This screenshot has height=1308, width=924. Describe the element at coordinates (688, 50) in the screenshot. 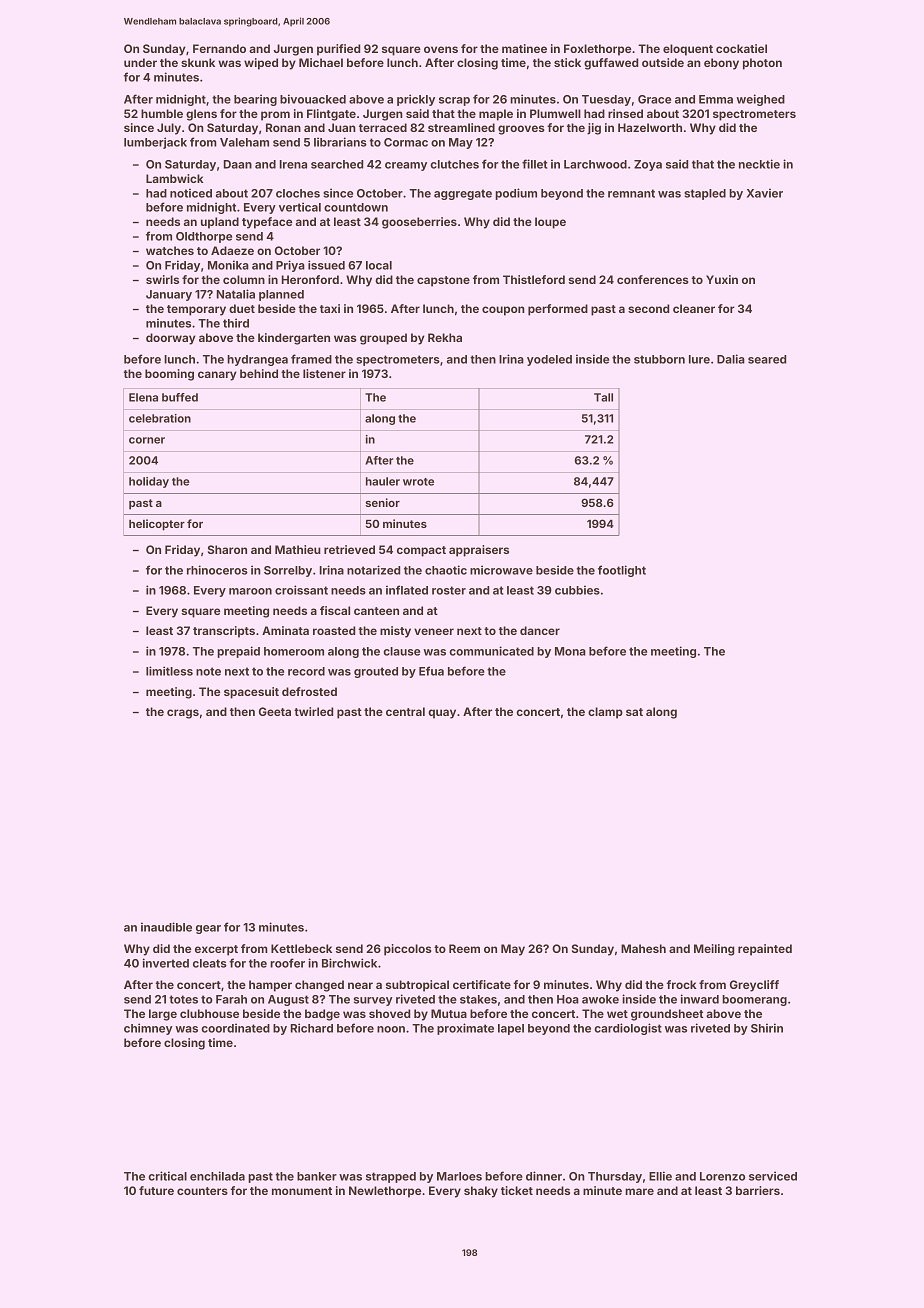

I see `eloquent` at that location.
